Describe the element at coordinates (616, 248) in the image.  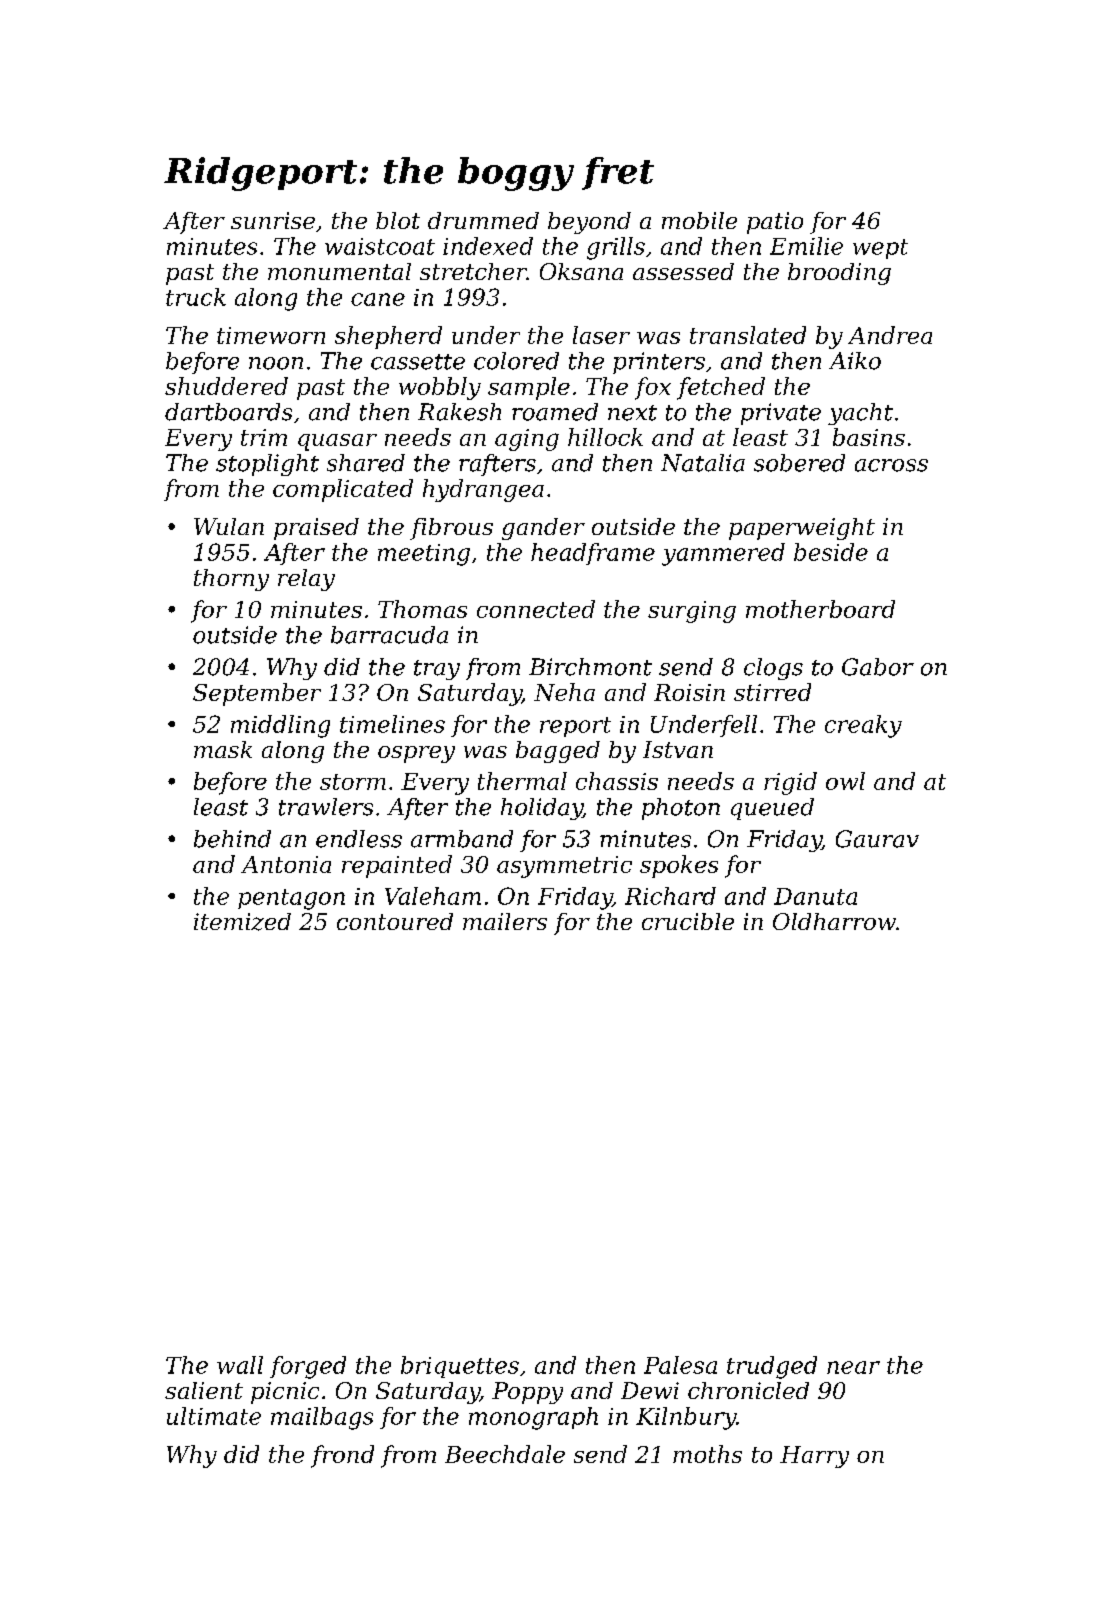
I see `grills` at that location.
